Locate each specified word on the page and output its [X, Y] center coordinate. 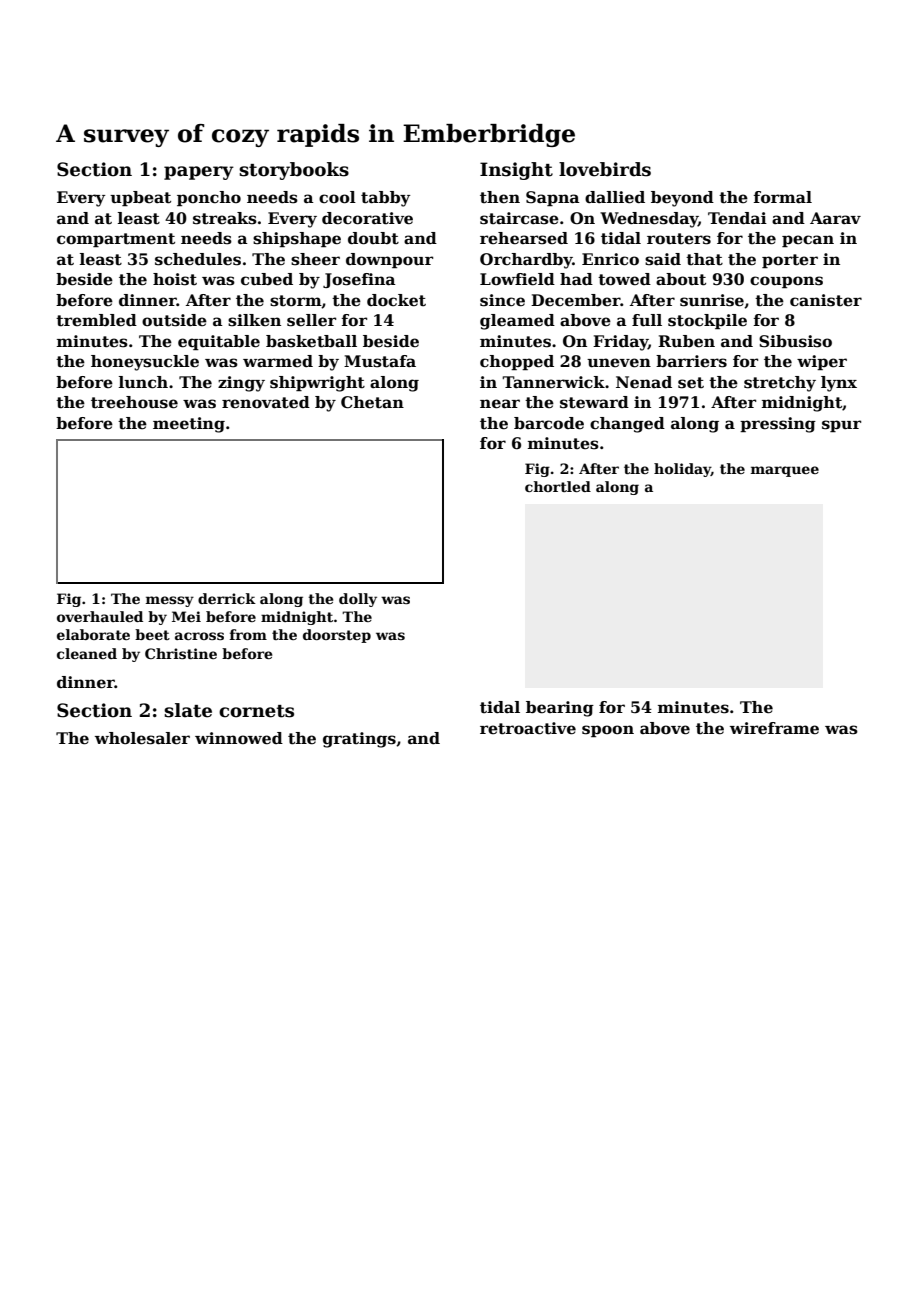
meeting [189, 425]
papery [199, 173]
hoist [175, 279]
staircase [519, 218]
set [691, 383]
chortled [558, 486]
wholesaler [142, 738]
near [500, 404]
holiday [682, 470]
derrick [227, 598]
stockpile [707, 321]
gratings [359, 740]
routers [679, 239]
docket [396, 300]
